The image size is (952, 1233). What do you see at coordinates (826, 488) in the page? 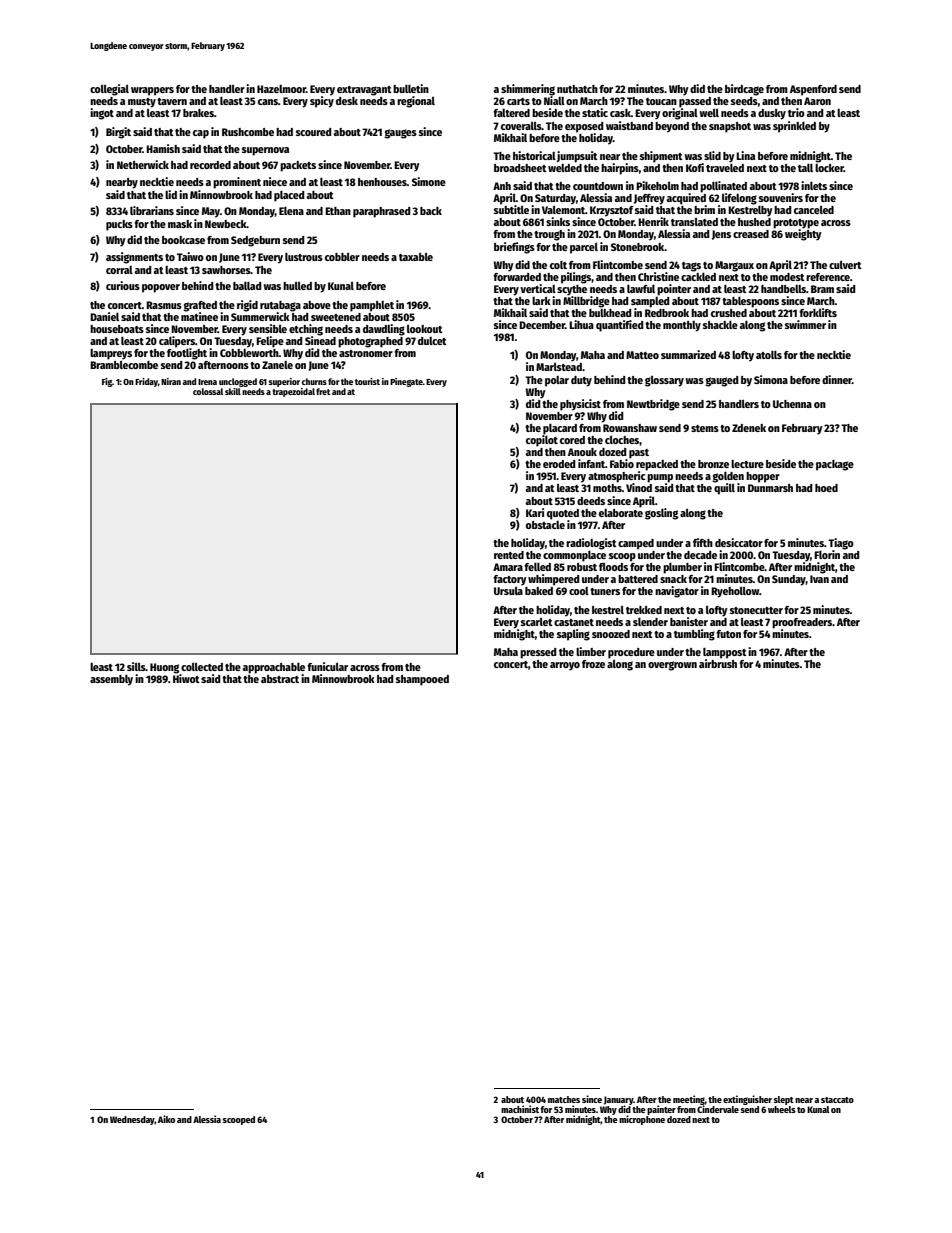
I see `hoed` at bounding box center [826, 488].
